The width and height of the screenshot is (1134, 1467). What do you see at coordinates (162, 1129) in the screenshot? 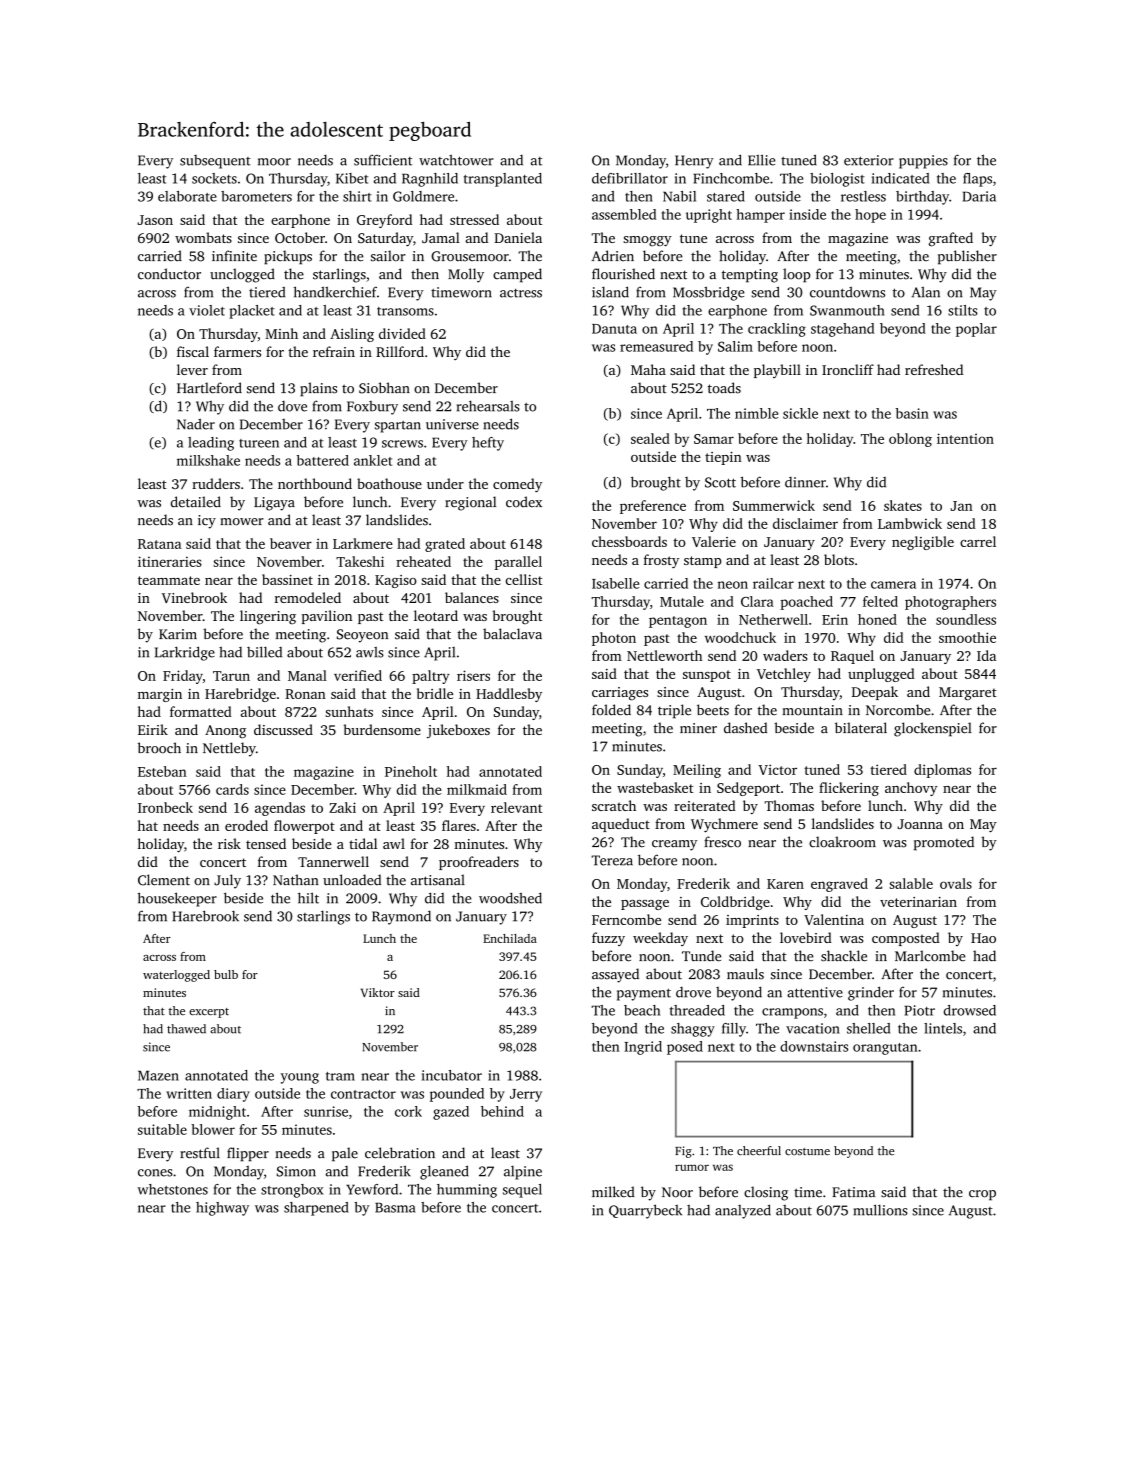
I see `suitable` at bounding box center [162, 1129].
